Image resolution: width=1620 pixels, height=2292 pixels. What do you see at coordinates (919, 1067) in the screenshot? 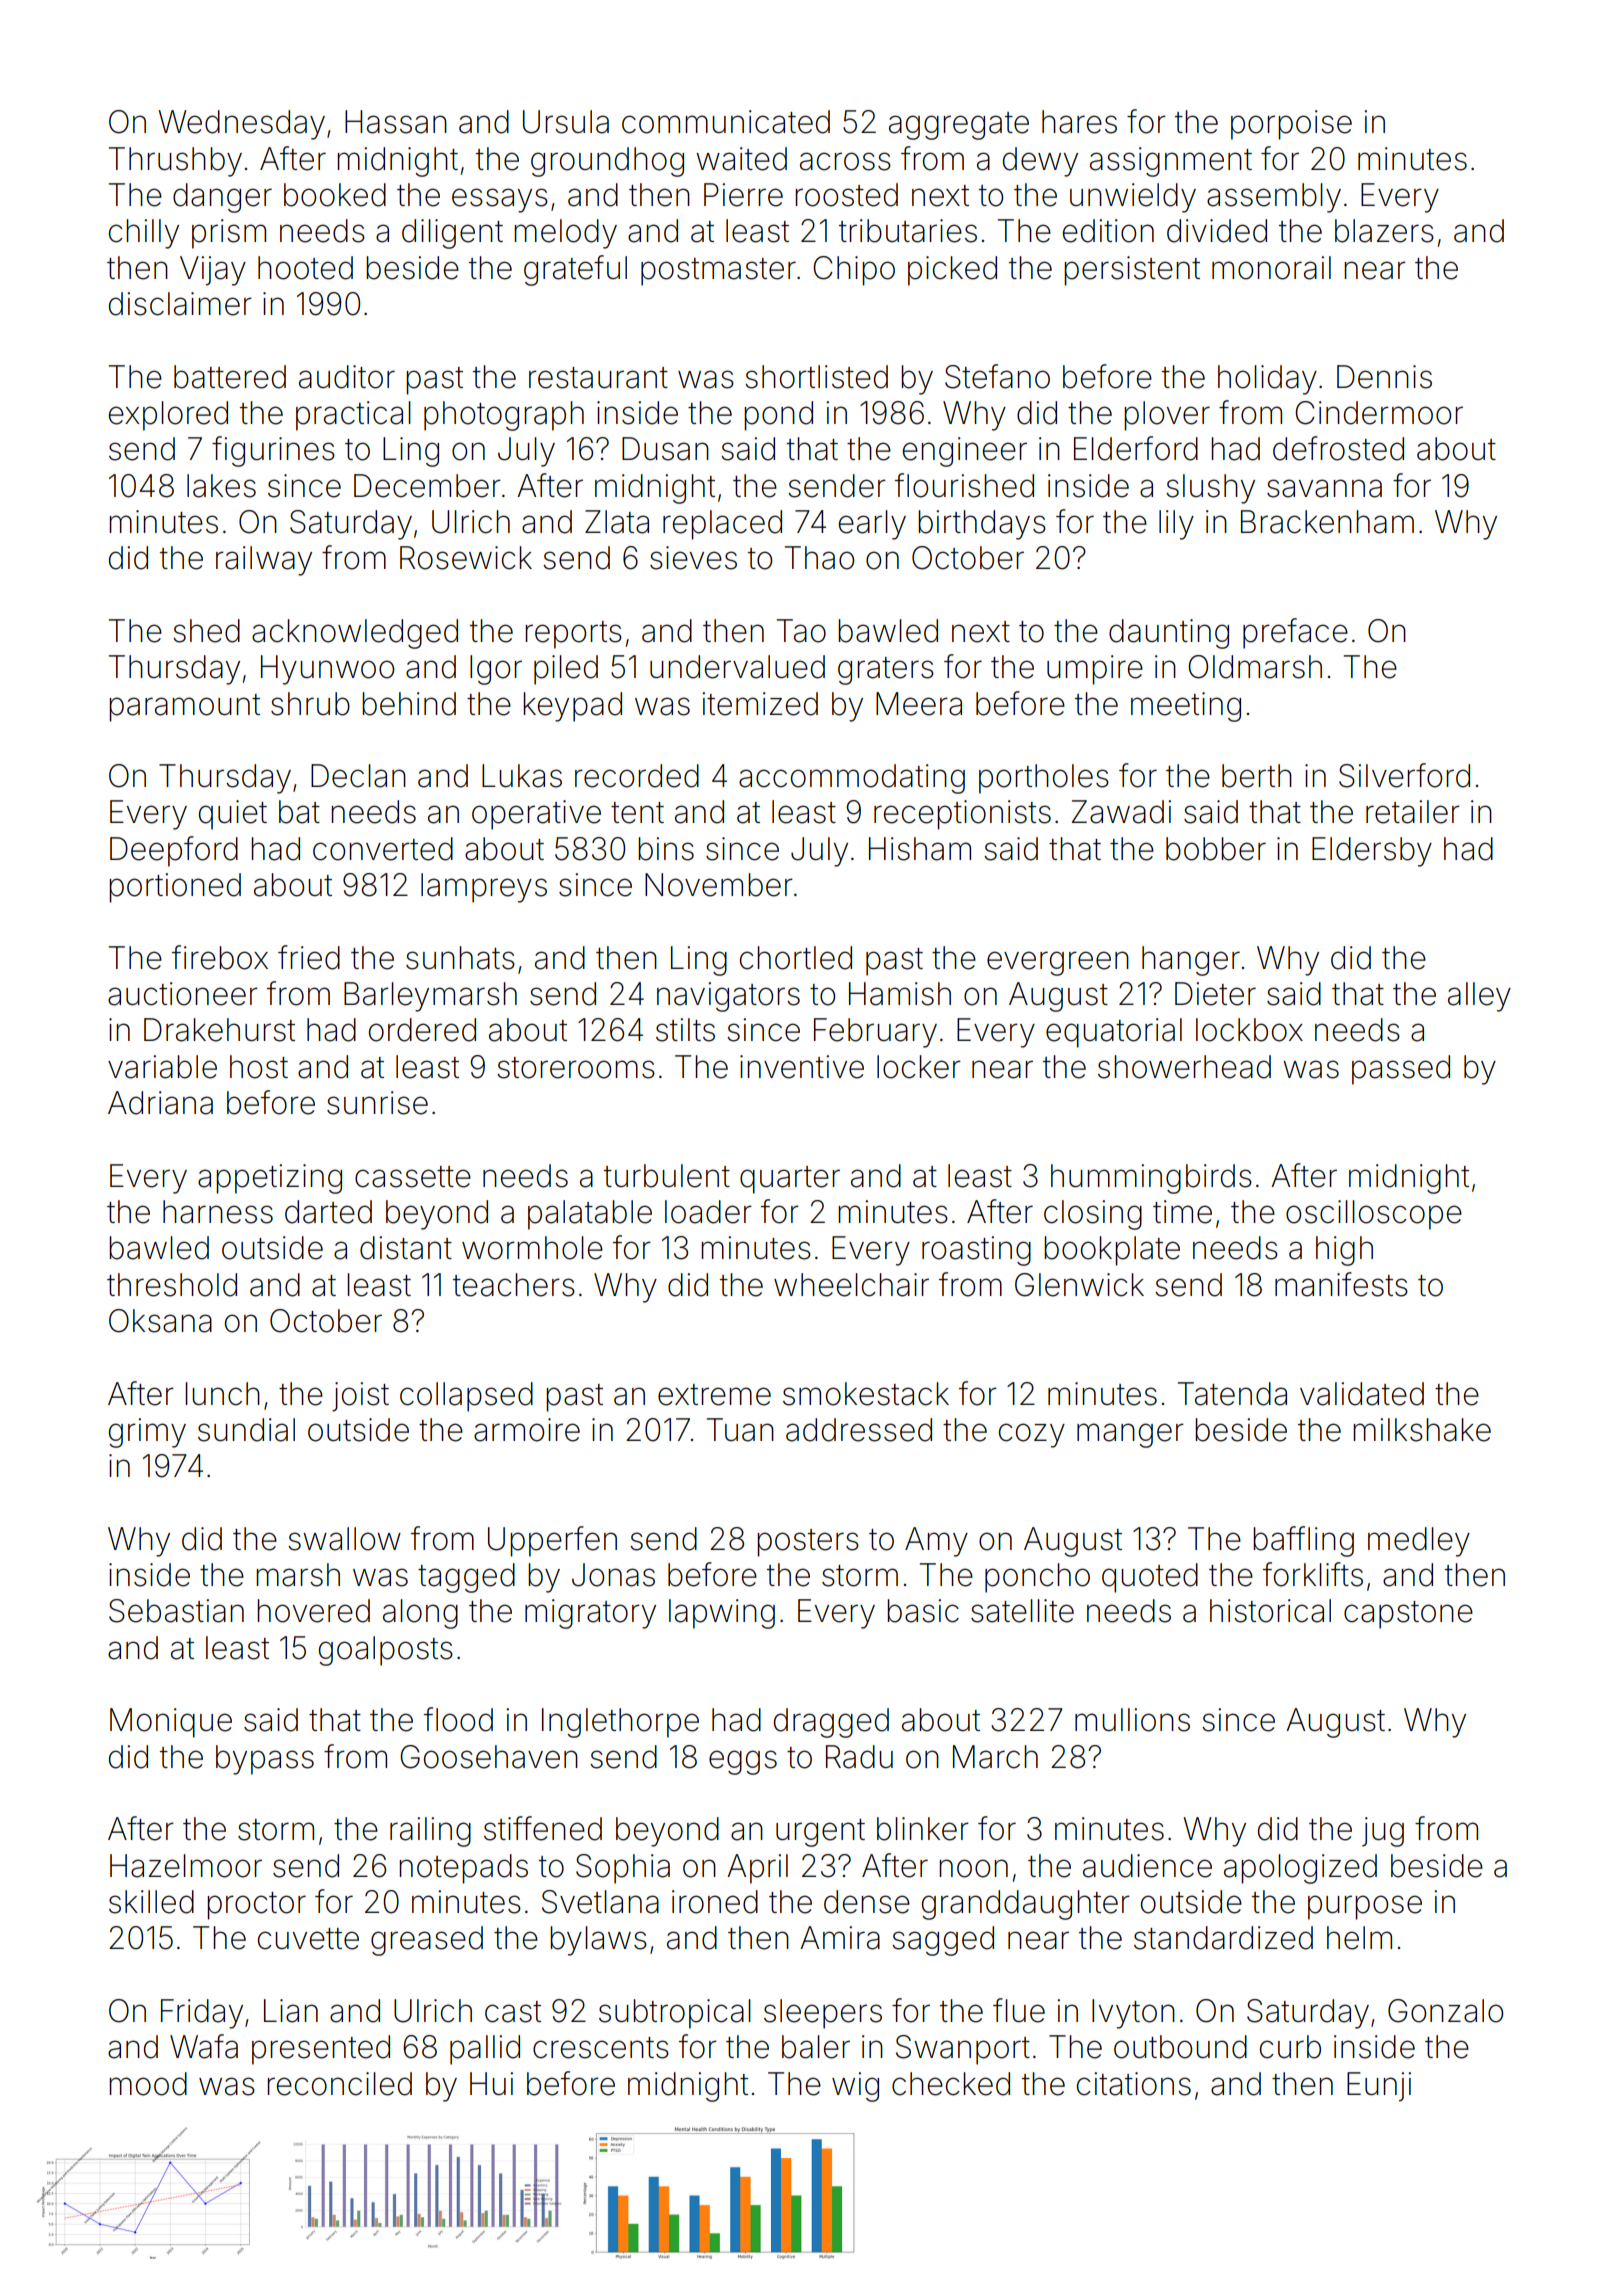
I see `locker` at bounding box center [919, 1067].
